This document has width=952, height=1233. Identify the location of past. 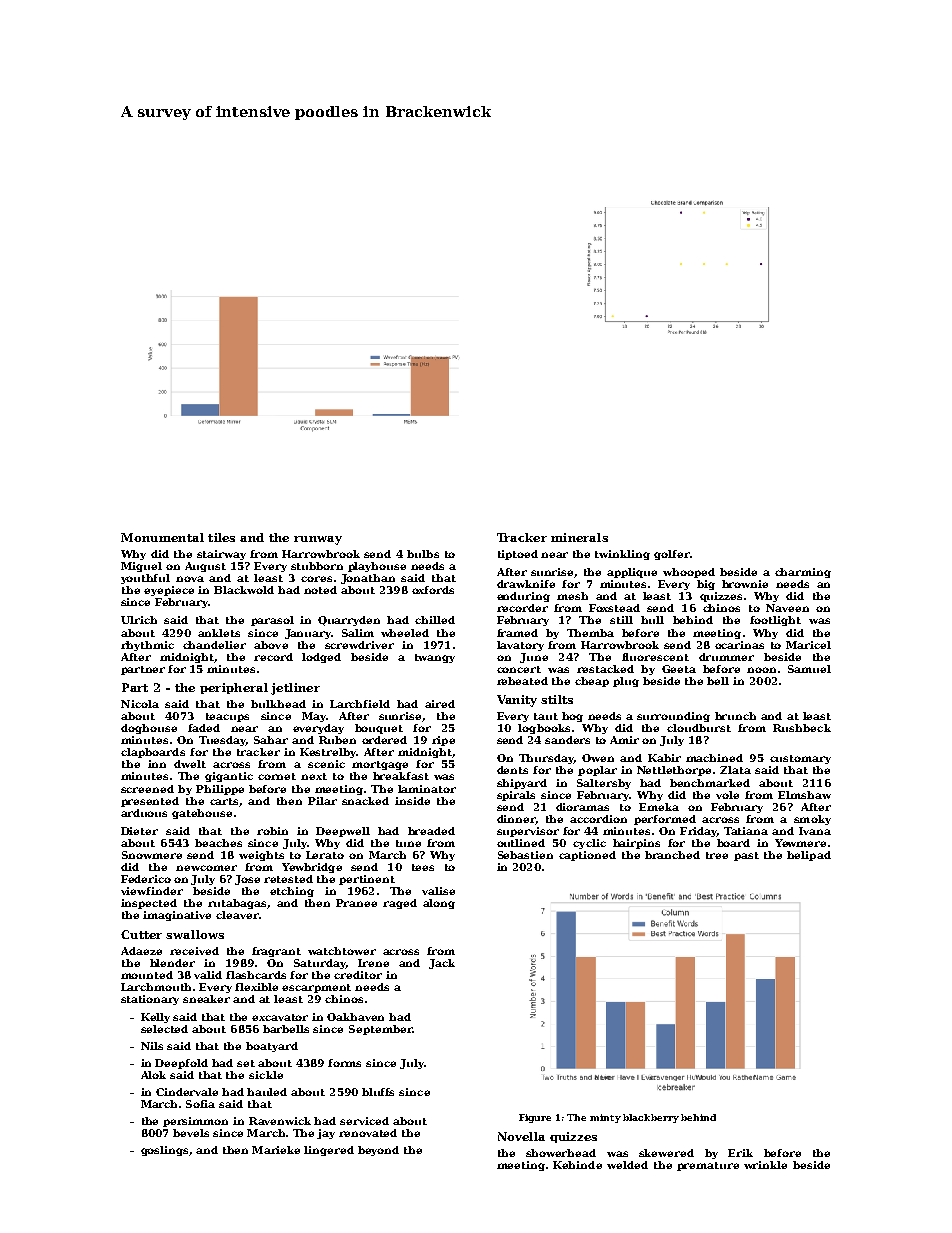
(746, 856).
